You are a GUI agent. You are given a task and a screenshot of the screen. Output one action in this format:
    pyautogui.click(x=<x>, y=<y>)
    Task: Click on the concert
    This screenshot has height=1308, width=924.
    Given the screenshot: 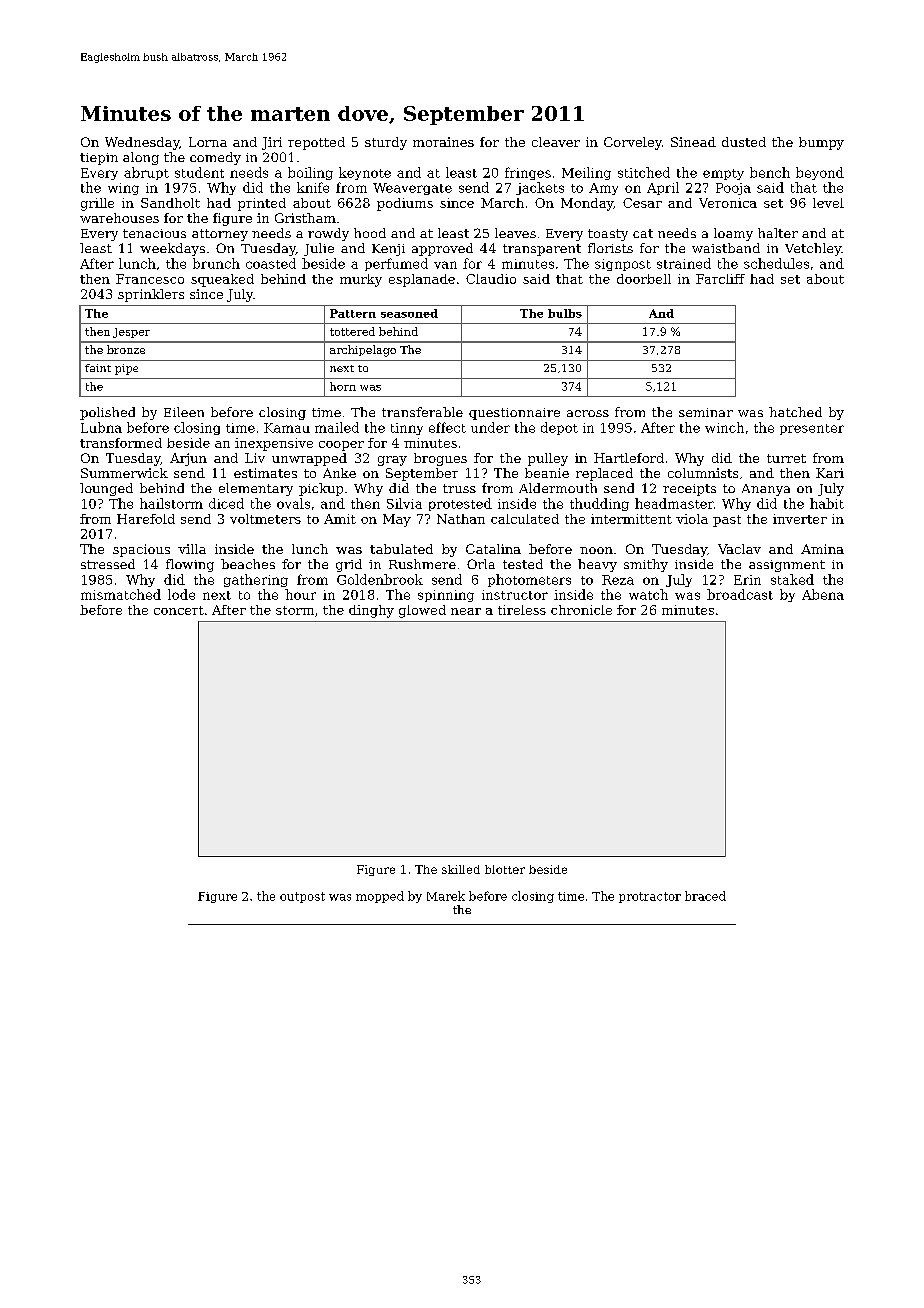 What is the action you would take?
    pyautogui.click(x=179, y=610)
